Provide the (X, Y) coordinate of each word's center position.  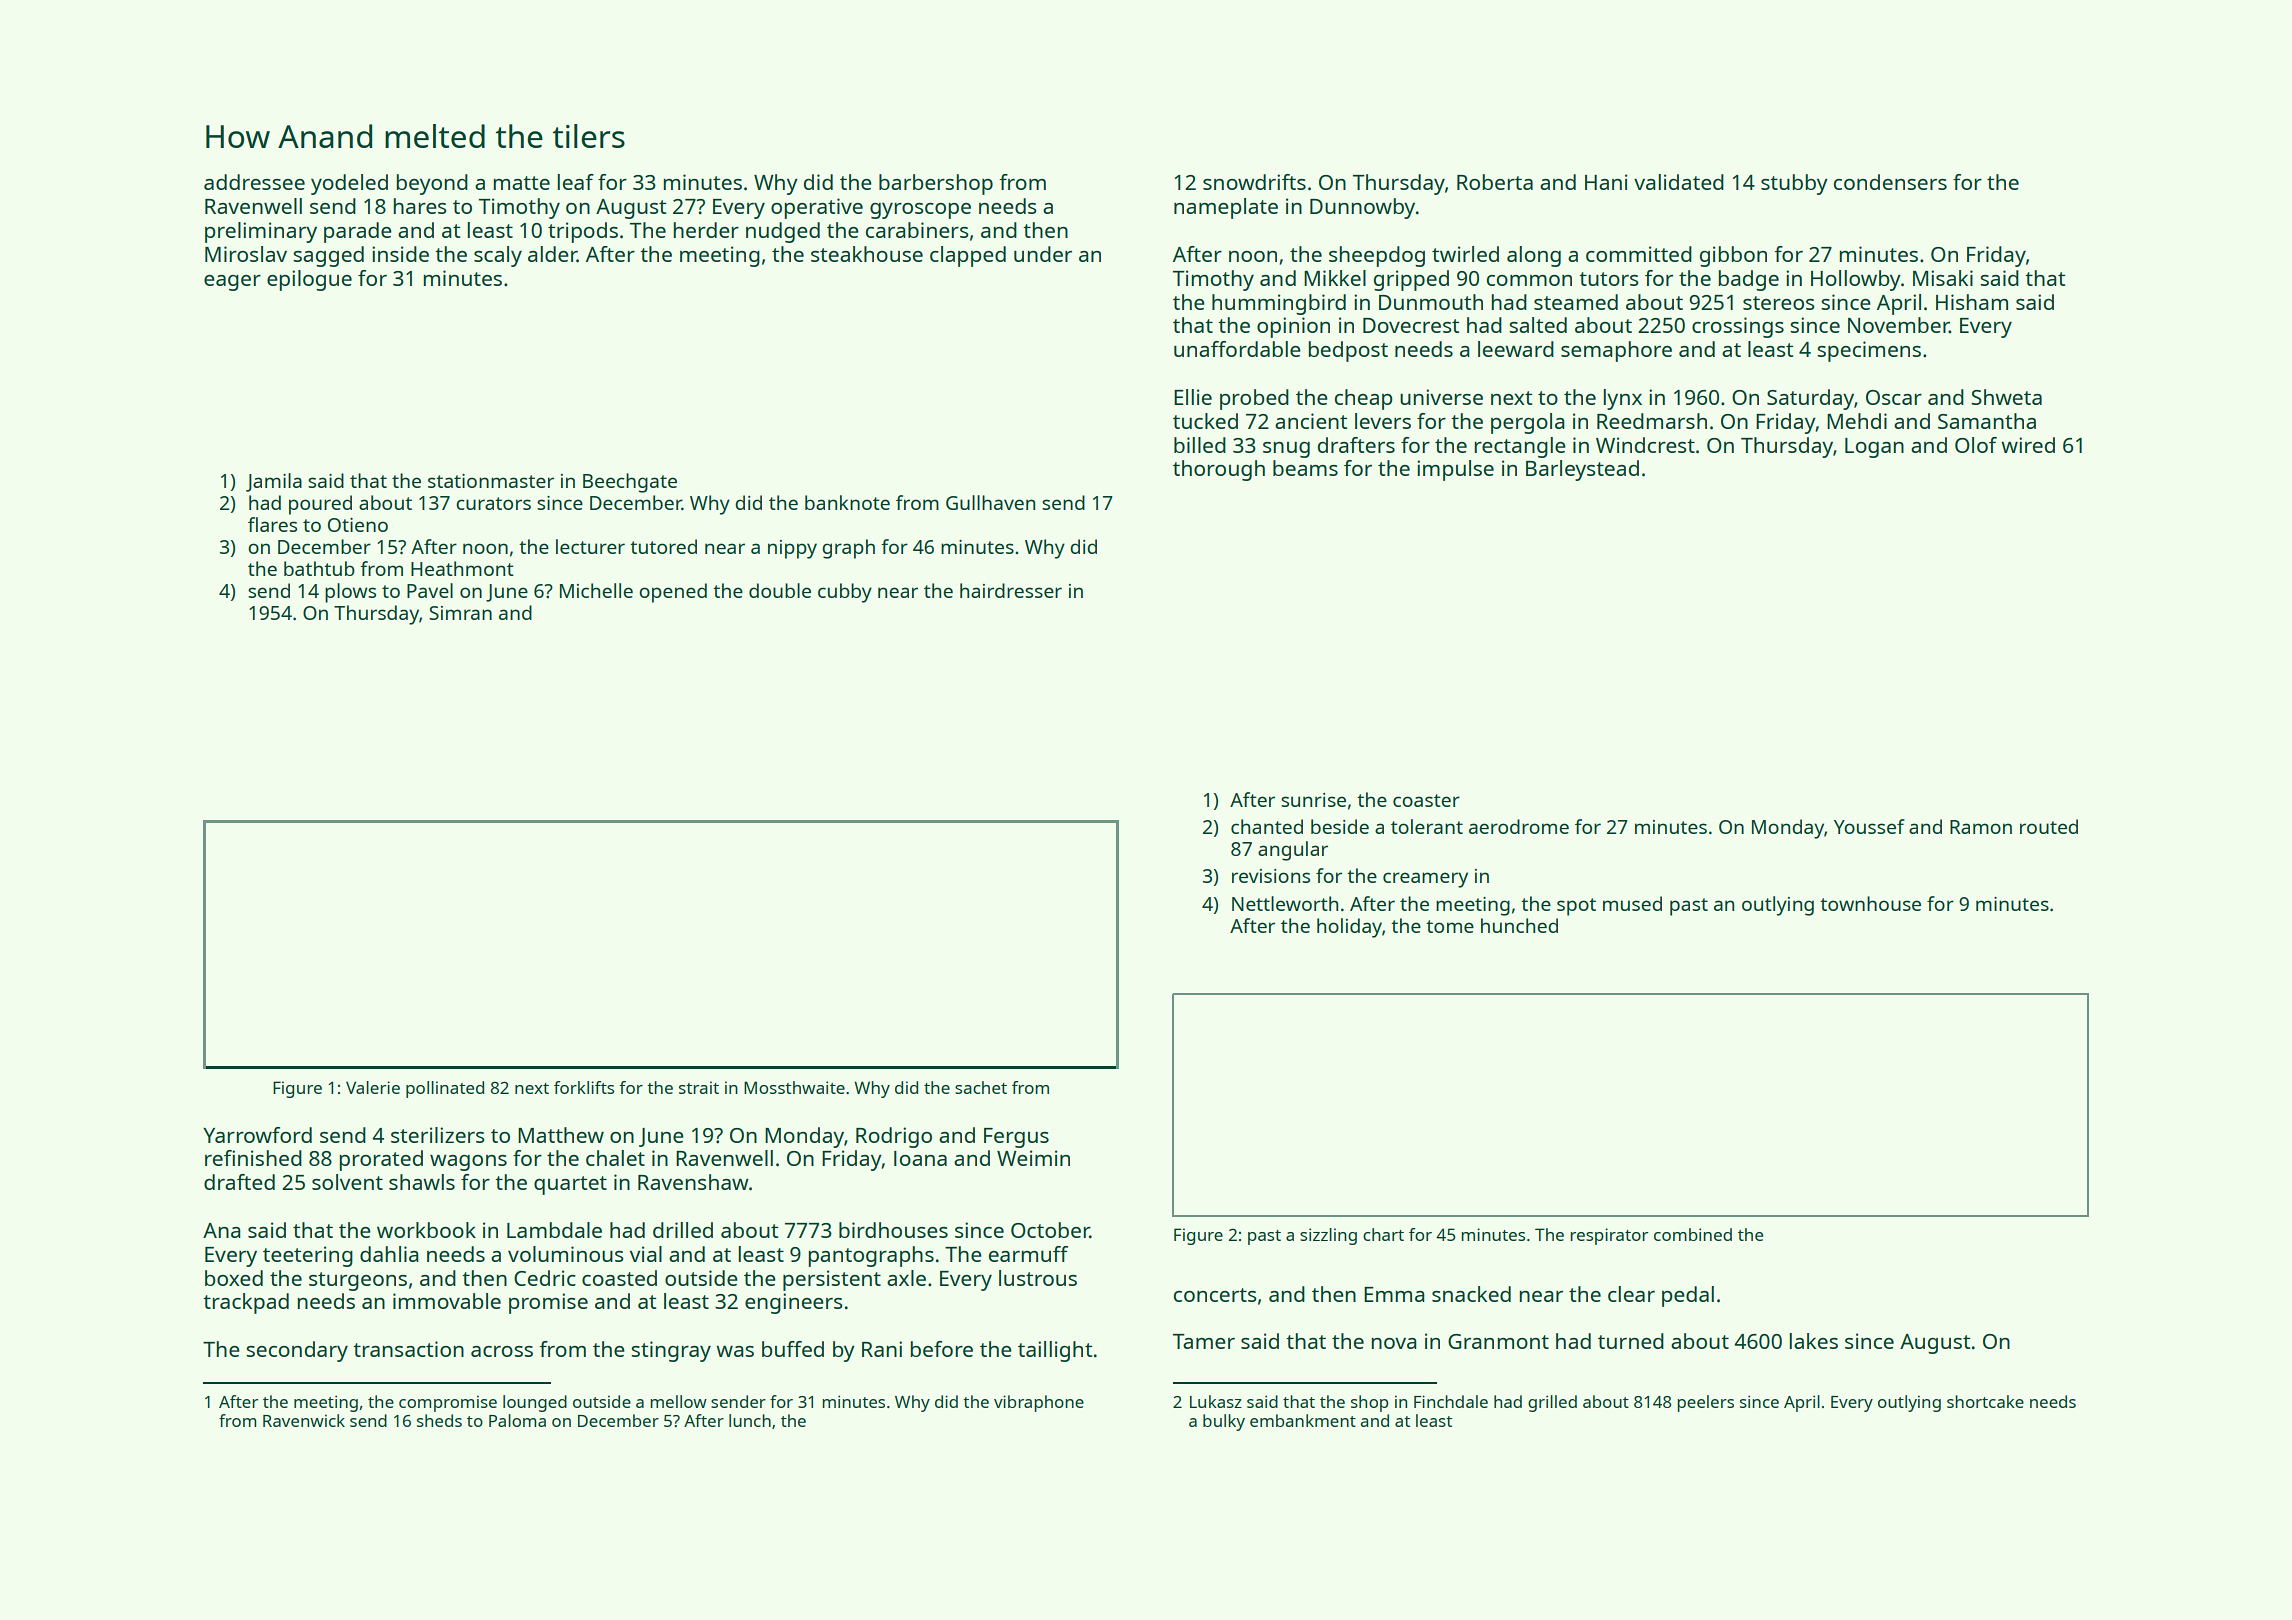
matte (522, 183)
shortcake (1985, 1401)
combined (1693, 1234)
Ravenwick (304, 1420)
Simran (460, 613)
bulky (1224, 1422)
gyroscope (920, 211)
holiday (1349, 928)
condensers (1890, 182)
